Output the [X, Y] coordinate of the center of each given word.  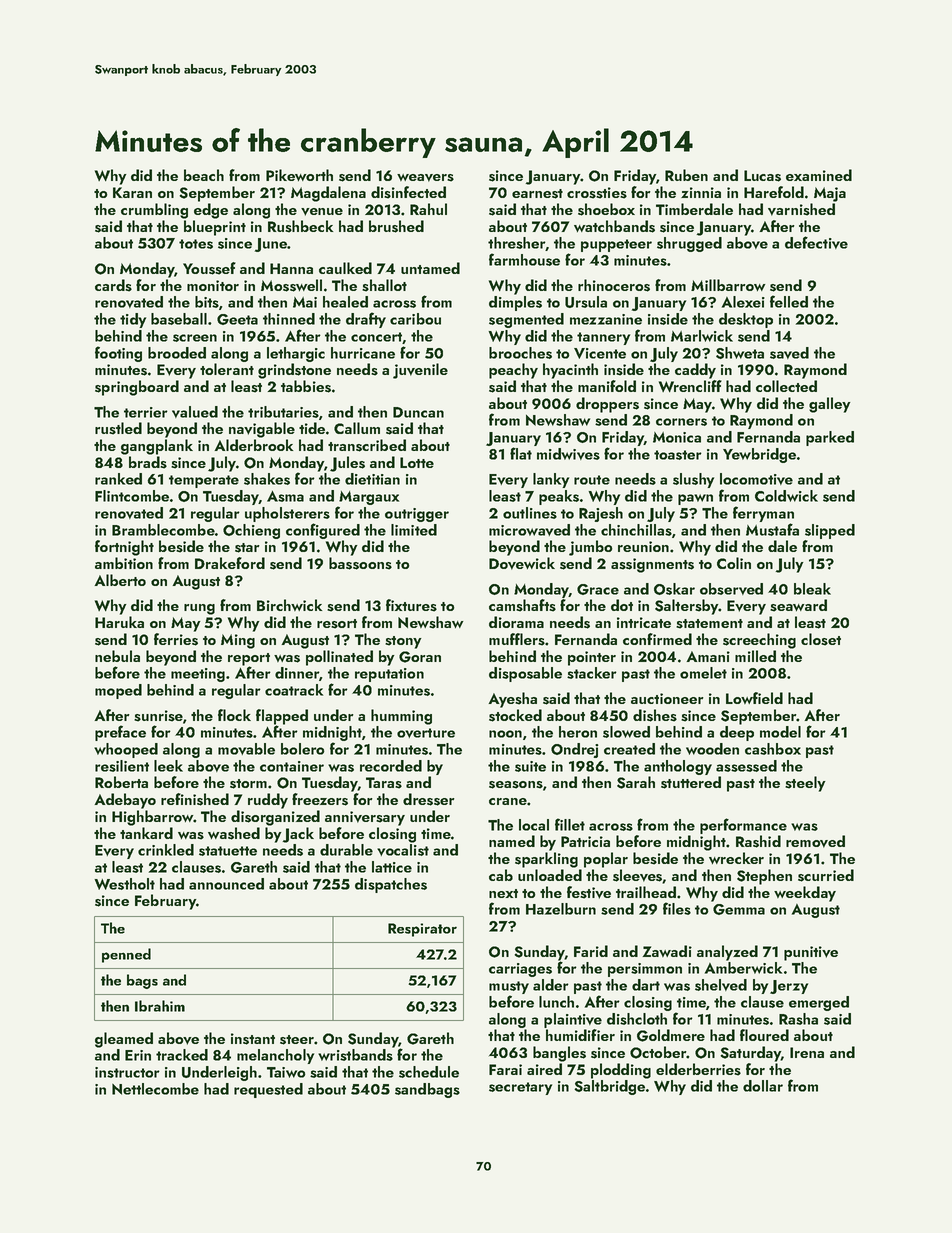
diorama [516, 622]
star [247, 548]
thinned [289, 319]
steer [297, 1040]
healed [345, 302]
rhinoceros [614, 285]
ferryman [763, 514]
